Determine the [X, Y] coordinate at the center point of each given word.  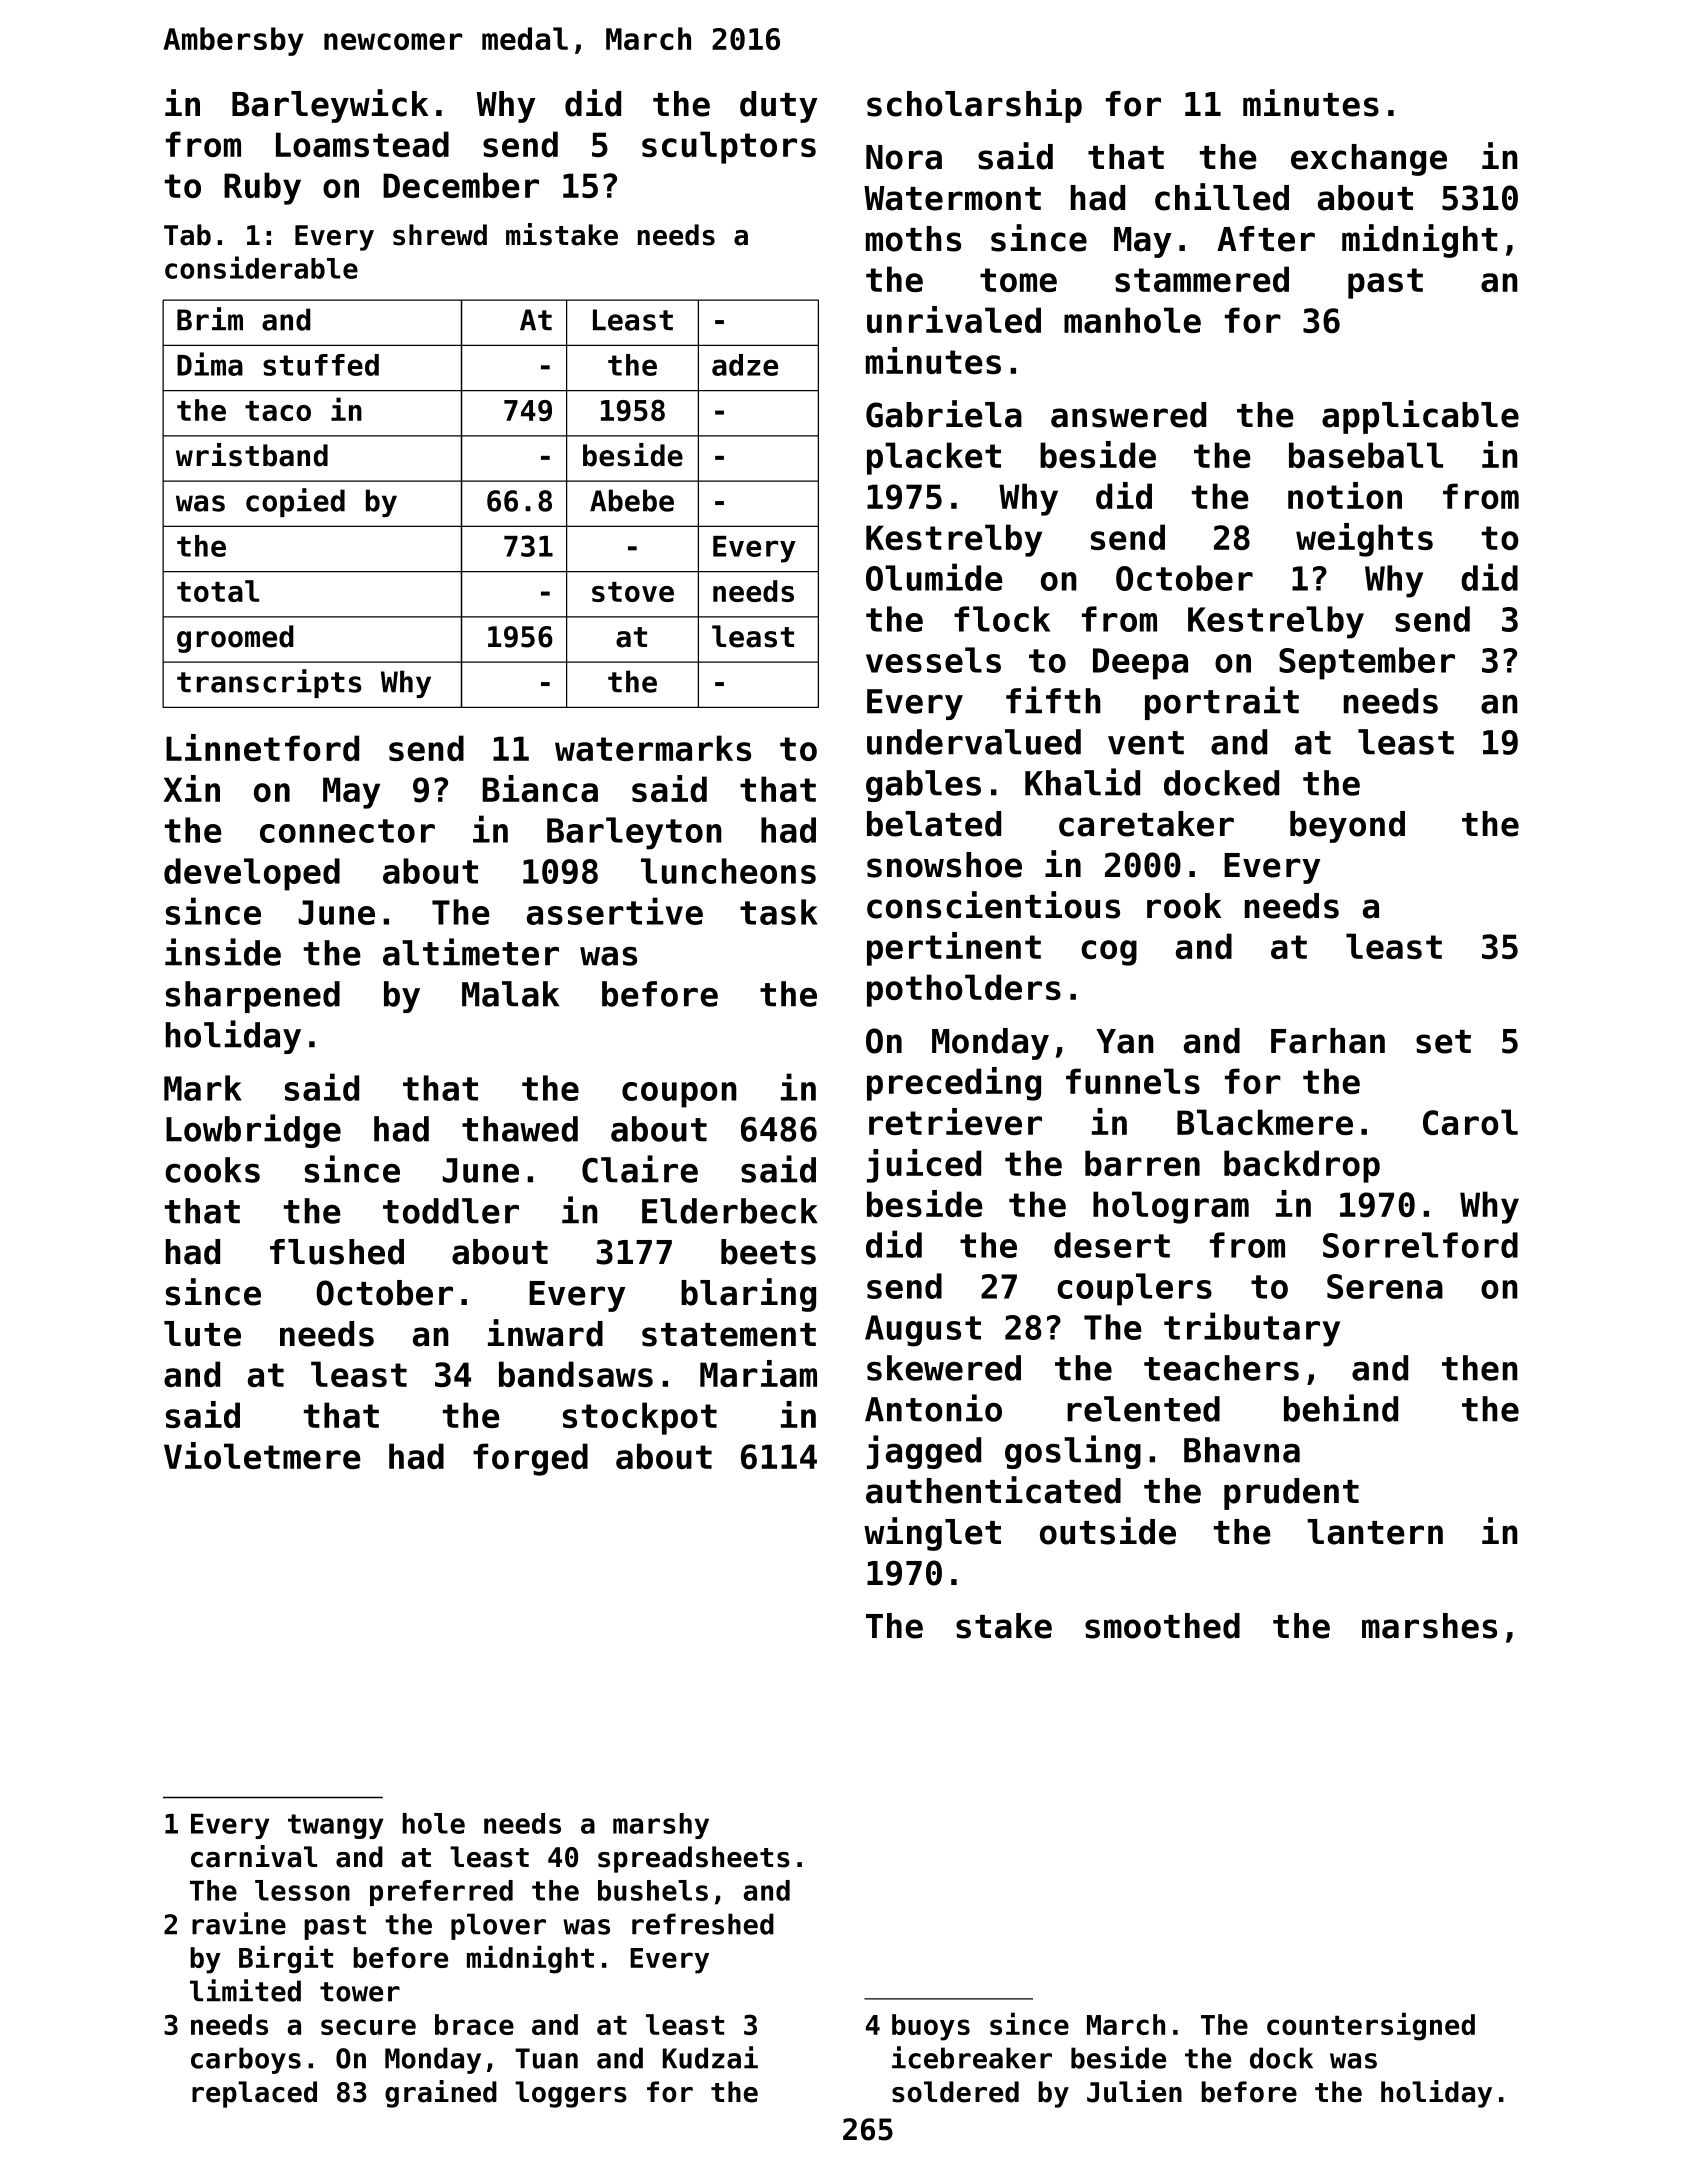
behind [1341, 1408]
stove [633, 592]
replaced [254, 2094]
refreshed [703, 1924]
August [923, 1331]
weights [1364, 540]
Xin [191, 788]
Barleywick [330, 106]
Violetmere [262, 1455]
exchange [1369, 160]
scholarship [974, 106]
